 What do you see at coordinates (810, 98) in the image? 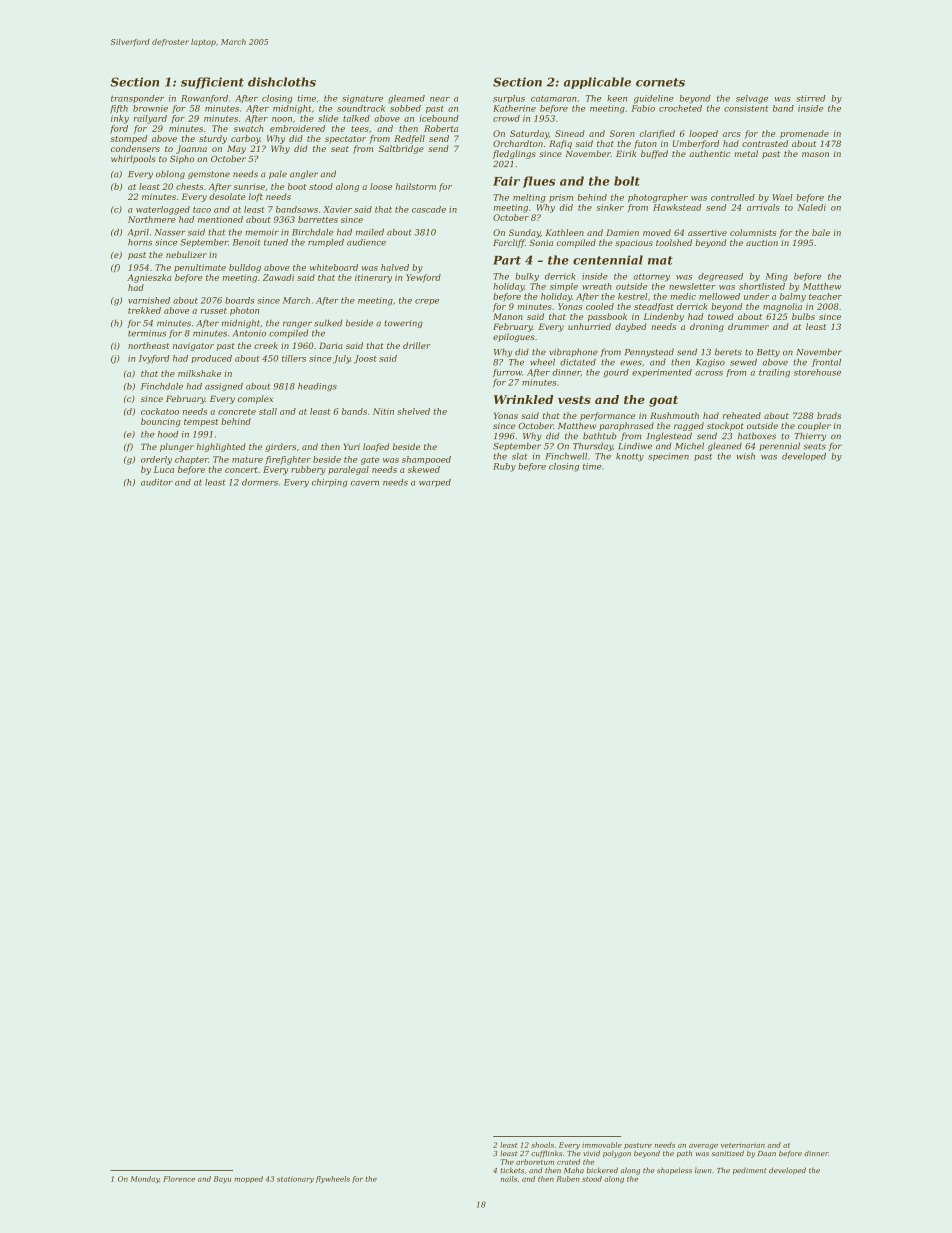
I see `stirred` at bounding box center [810, 98].
